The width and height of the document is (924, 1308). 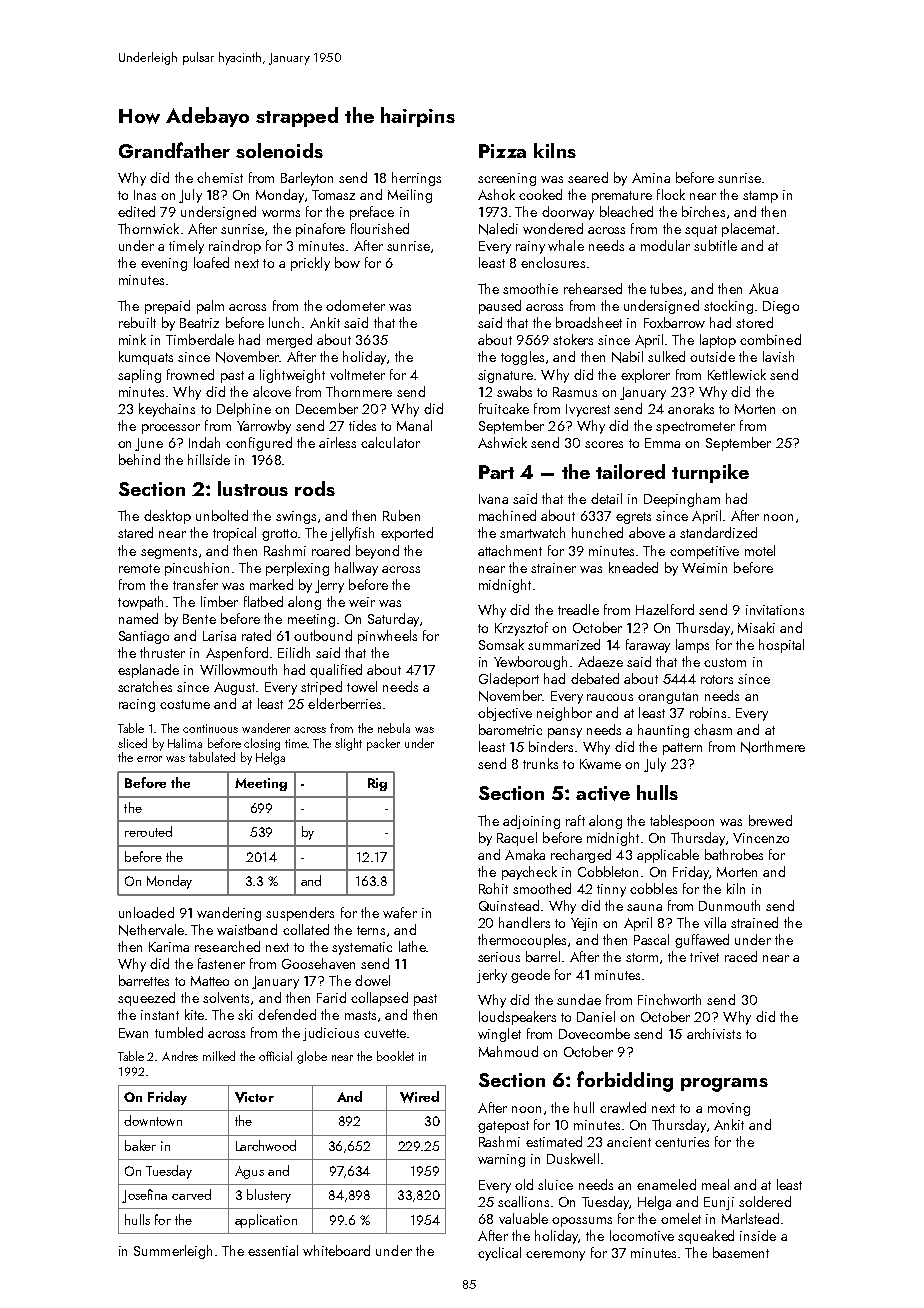 What do you see at coordinates (173, 1252) in the document?
I see `Summerleigh` at bounding box center [173, 1252].
